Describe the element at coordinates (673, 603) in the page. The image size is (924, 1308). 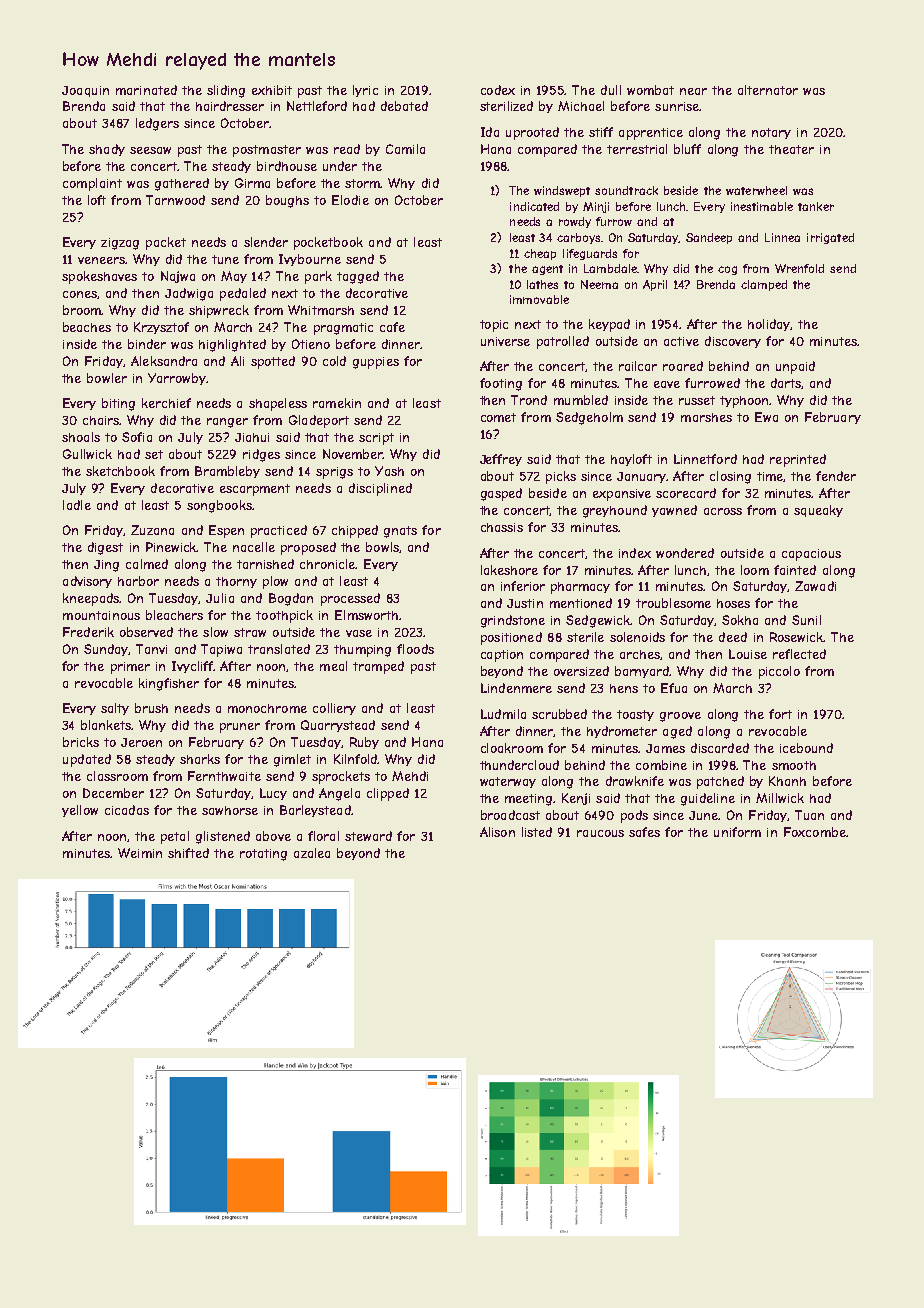
I see `troublesome` at that location.
